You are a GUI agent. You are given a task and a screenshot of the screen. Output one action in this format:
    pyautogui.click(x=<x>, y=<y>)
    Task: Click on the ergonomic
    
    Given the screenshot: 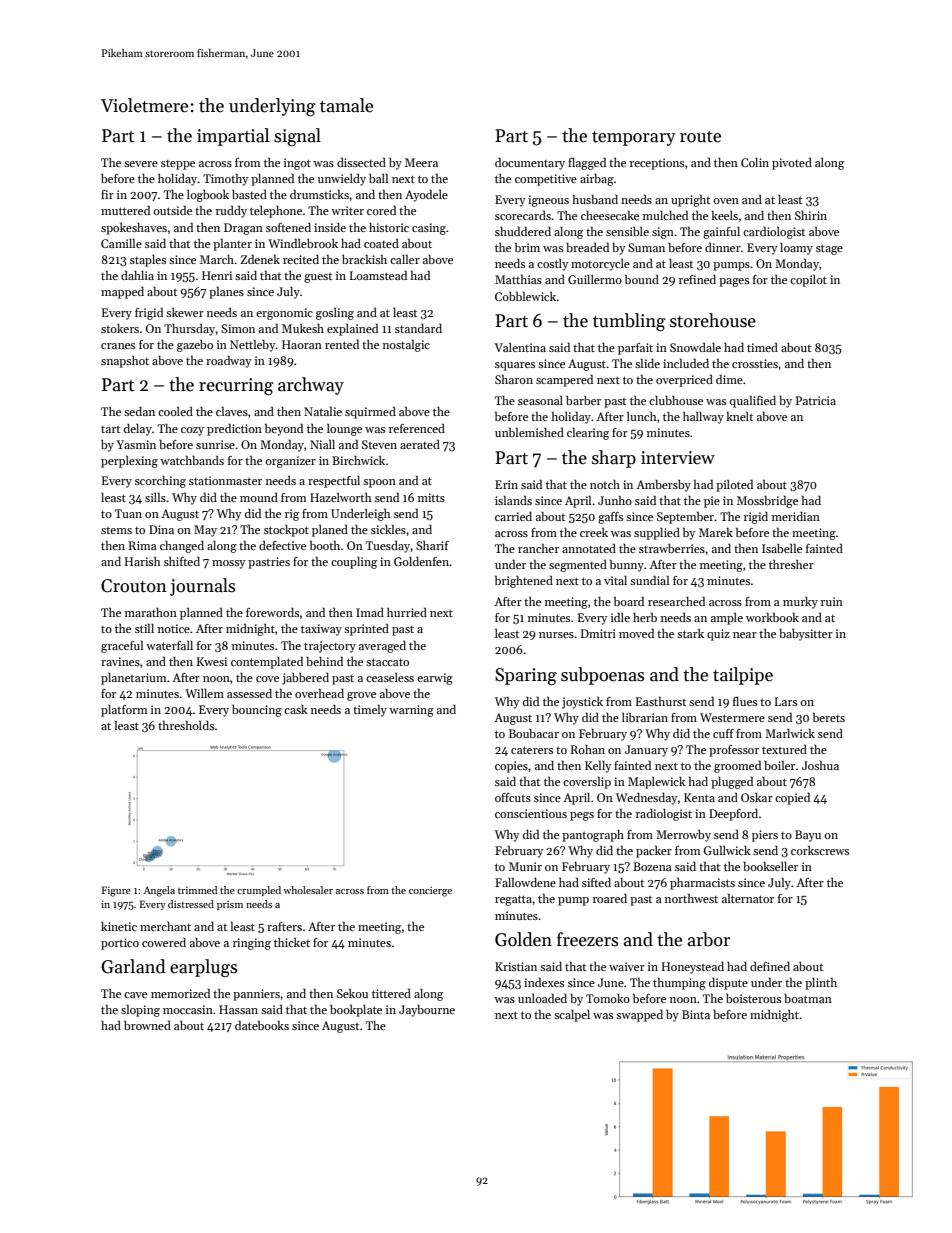 What is the action you would take?
    pyautogui.click(x=284, y=314)
